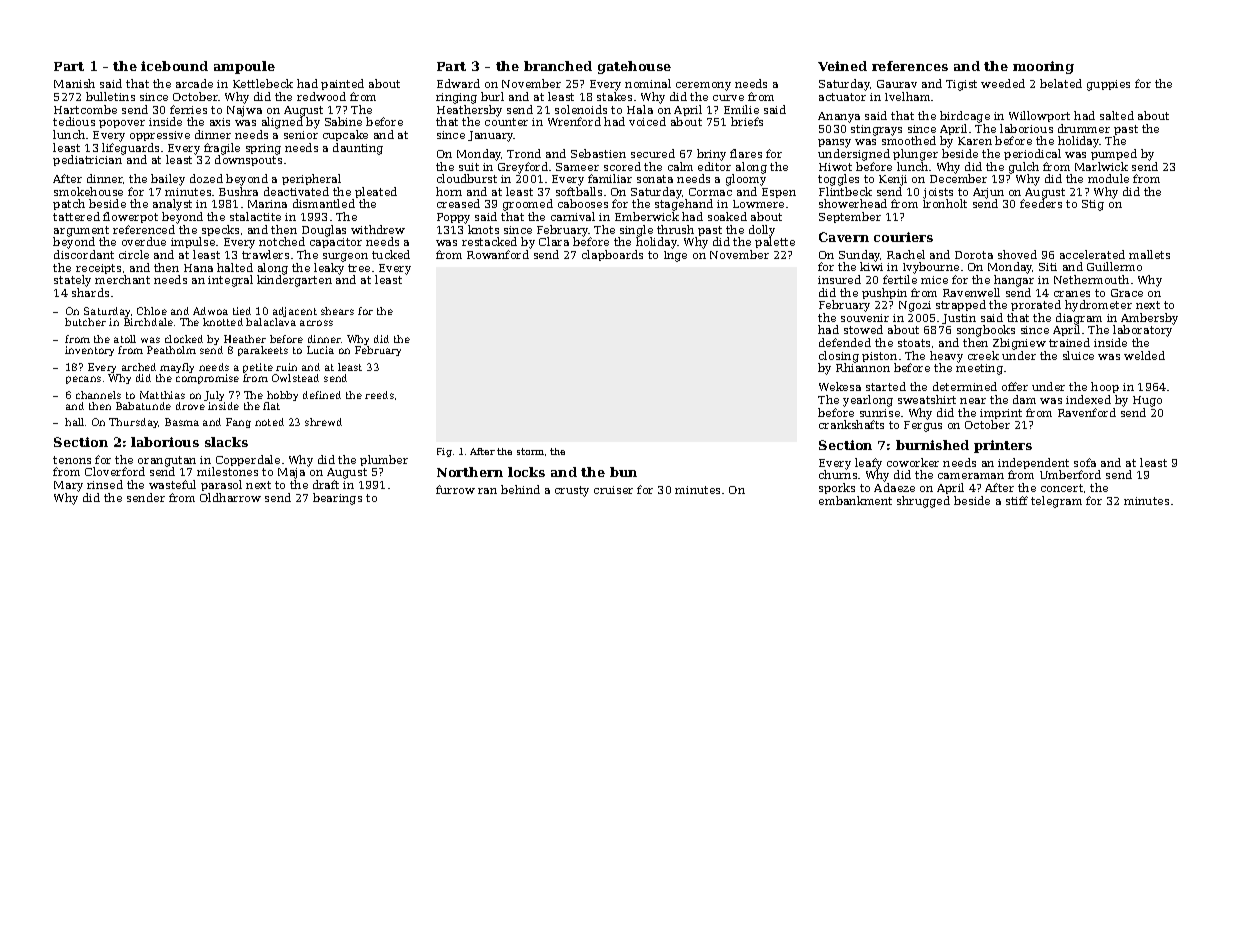 The image size is (1233, 952). What do you see at coordinates (320, 350) in the screenshot?
I see `Lucia` at bounding box center [320, 350].
